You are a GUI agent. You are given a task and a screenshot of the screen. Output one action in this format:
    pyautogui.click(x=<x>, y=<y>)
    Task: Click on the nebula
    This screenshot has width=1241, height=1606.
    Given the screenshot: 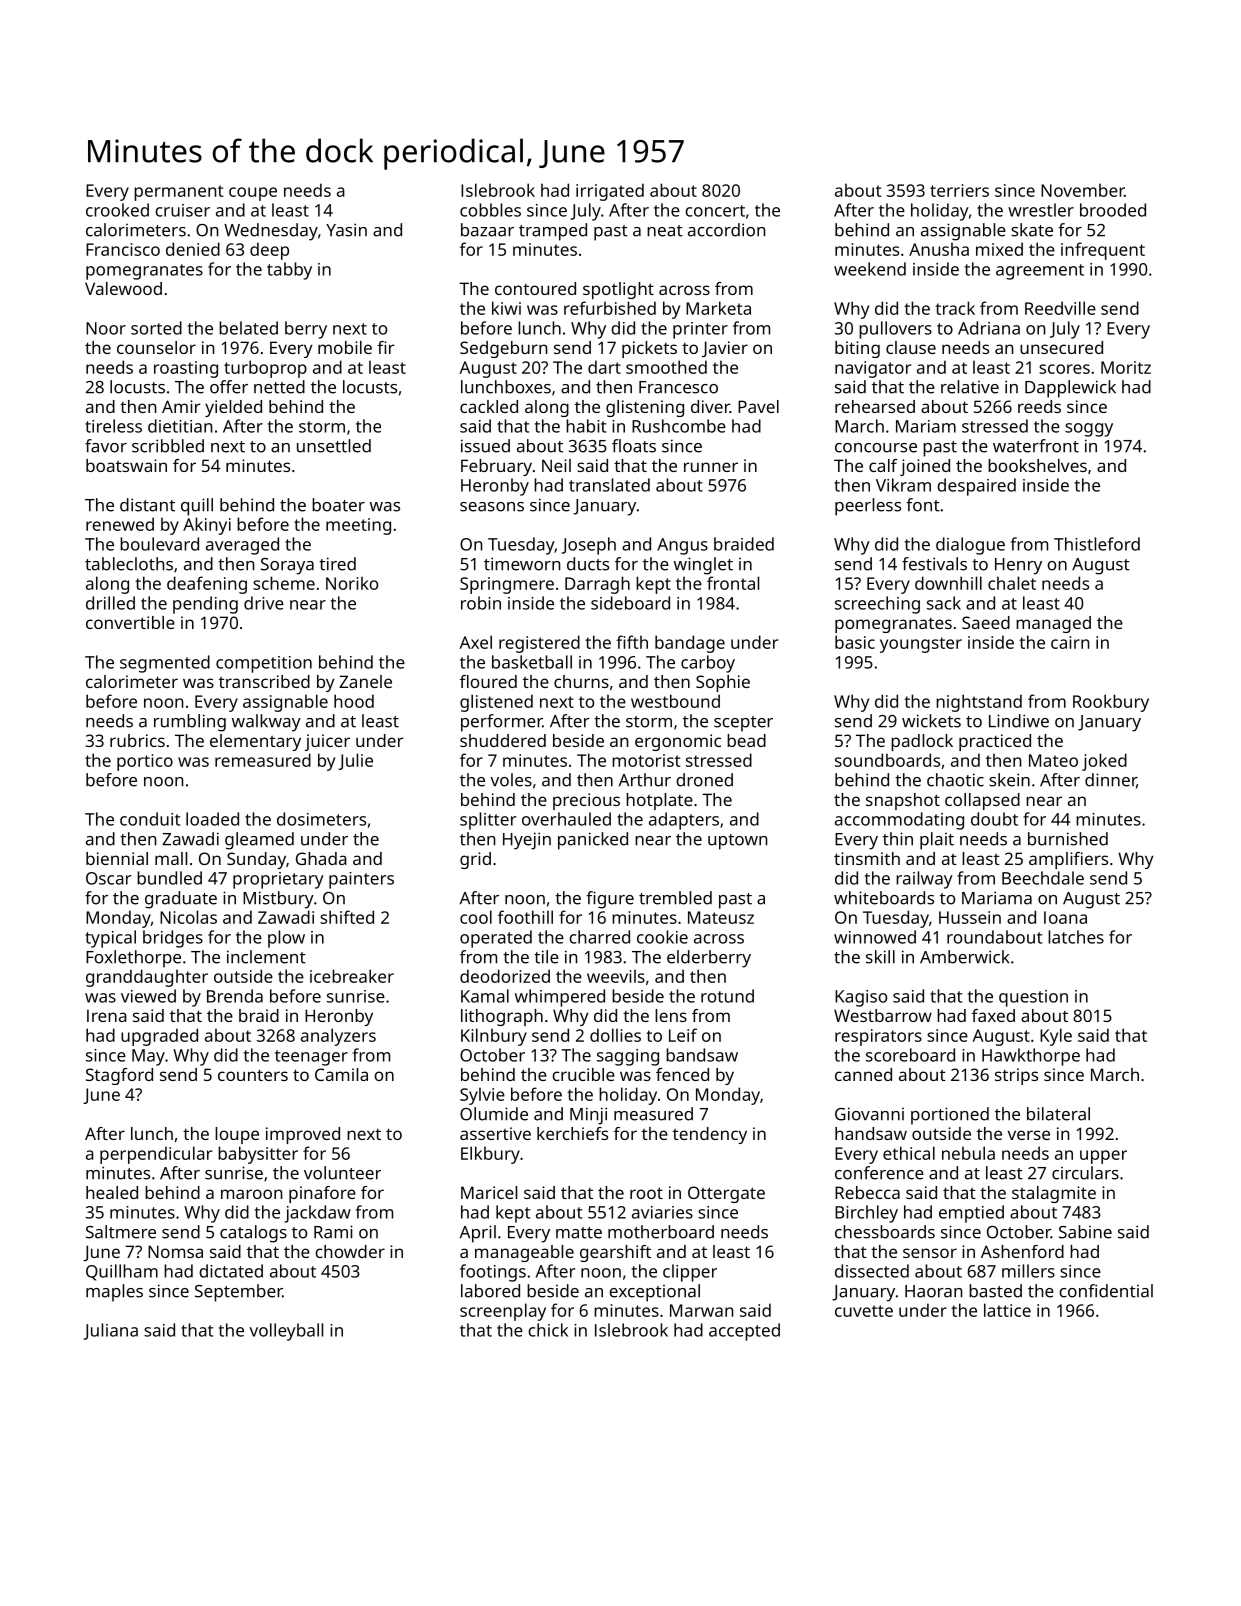 What is the action you would take?
    pyautogui.click(x=968, y=1153)
